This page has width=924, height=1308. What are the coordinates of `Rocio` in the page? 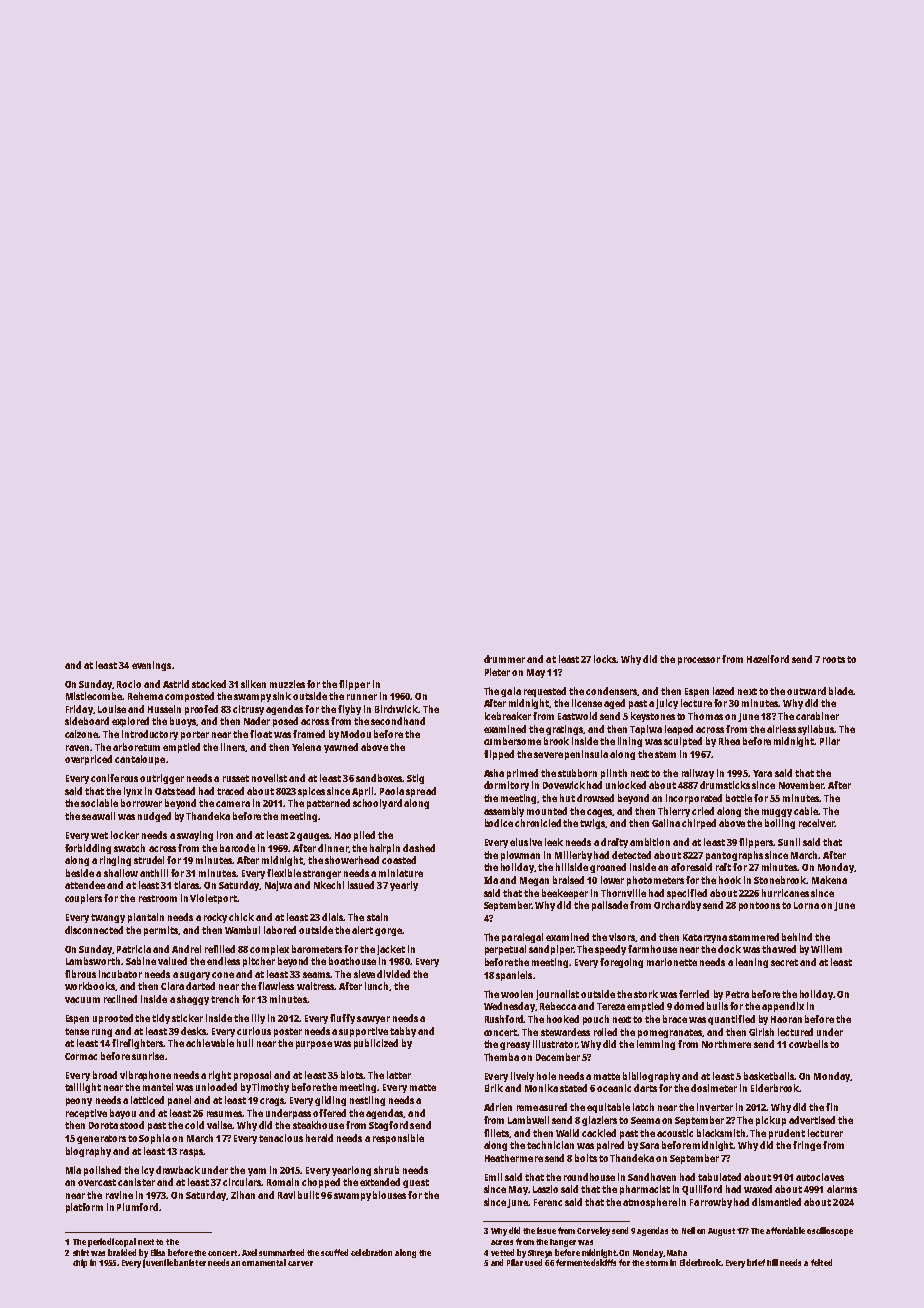 It's located at (129, 684).
